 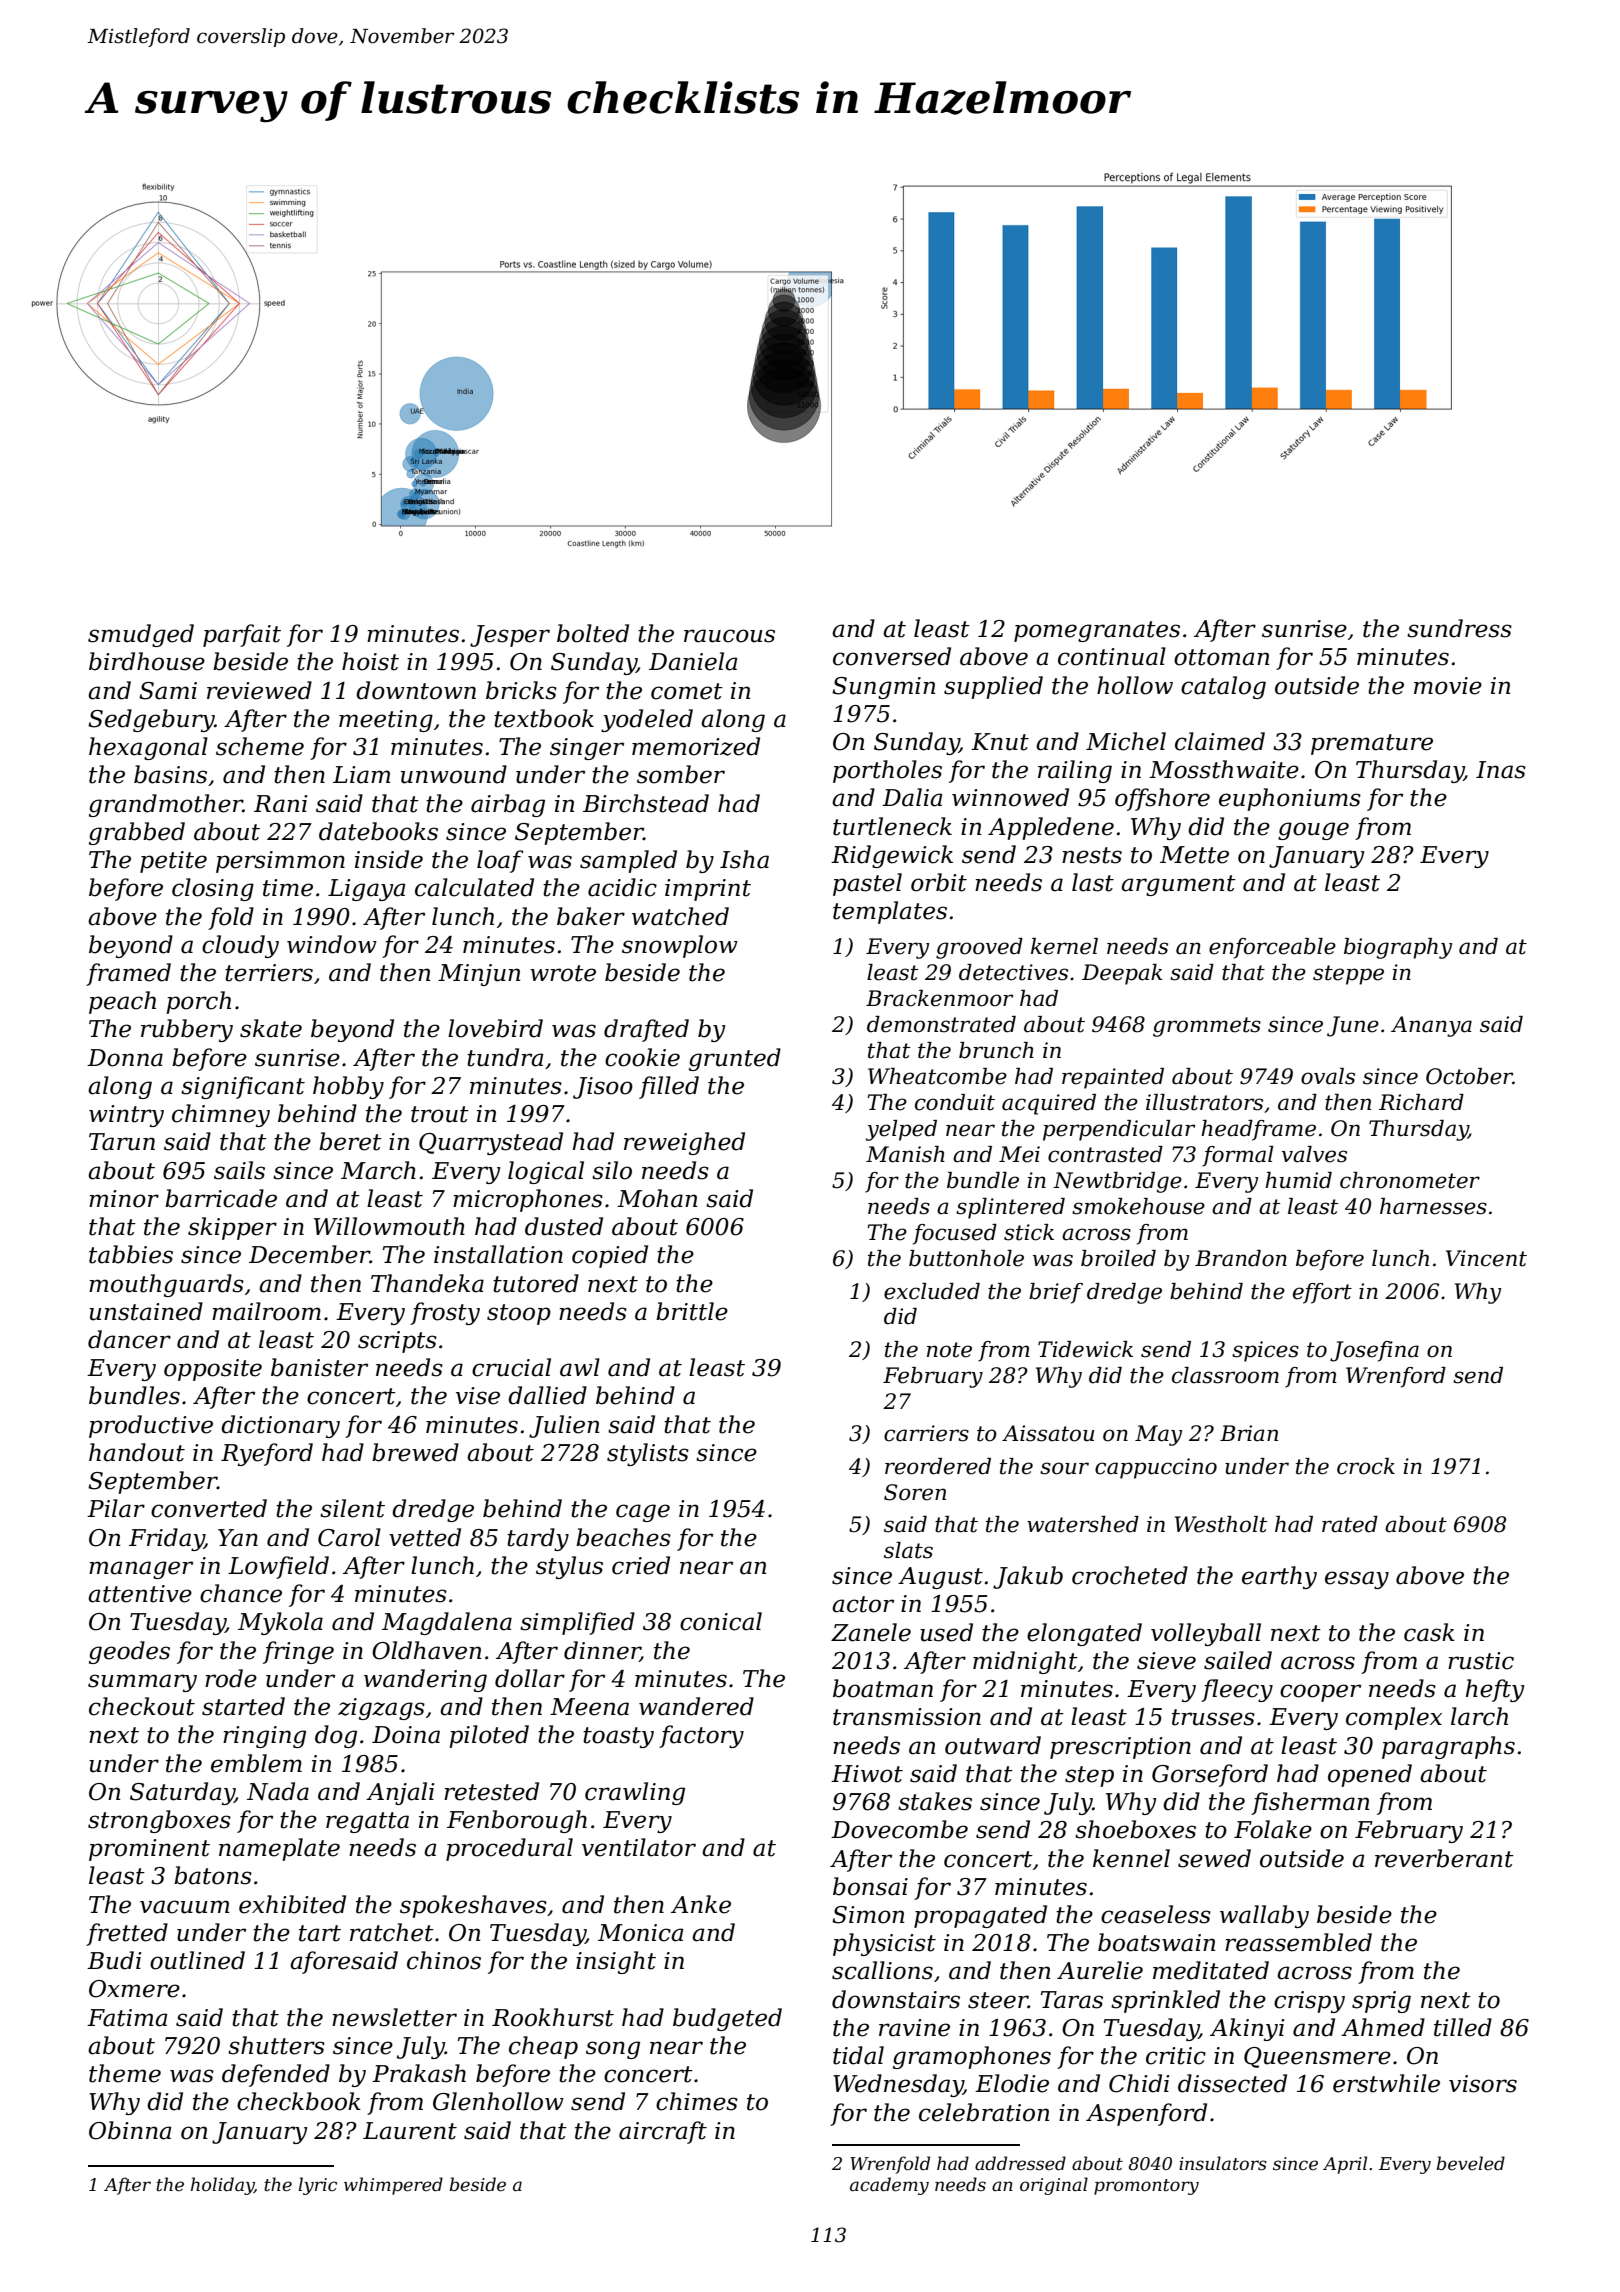 What do you see at coordinates (419, 2073) in the document?
I see `Prakash` at bounding box center [419, 2073].
